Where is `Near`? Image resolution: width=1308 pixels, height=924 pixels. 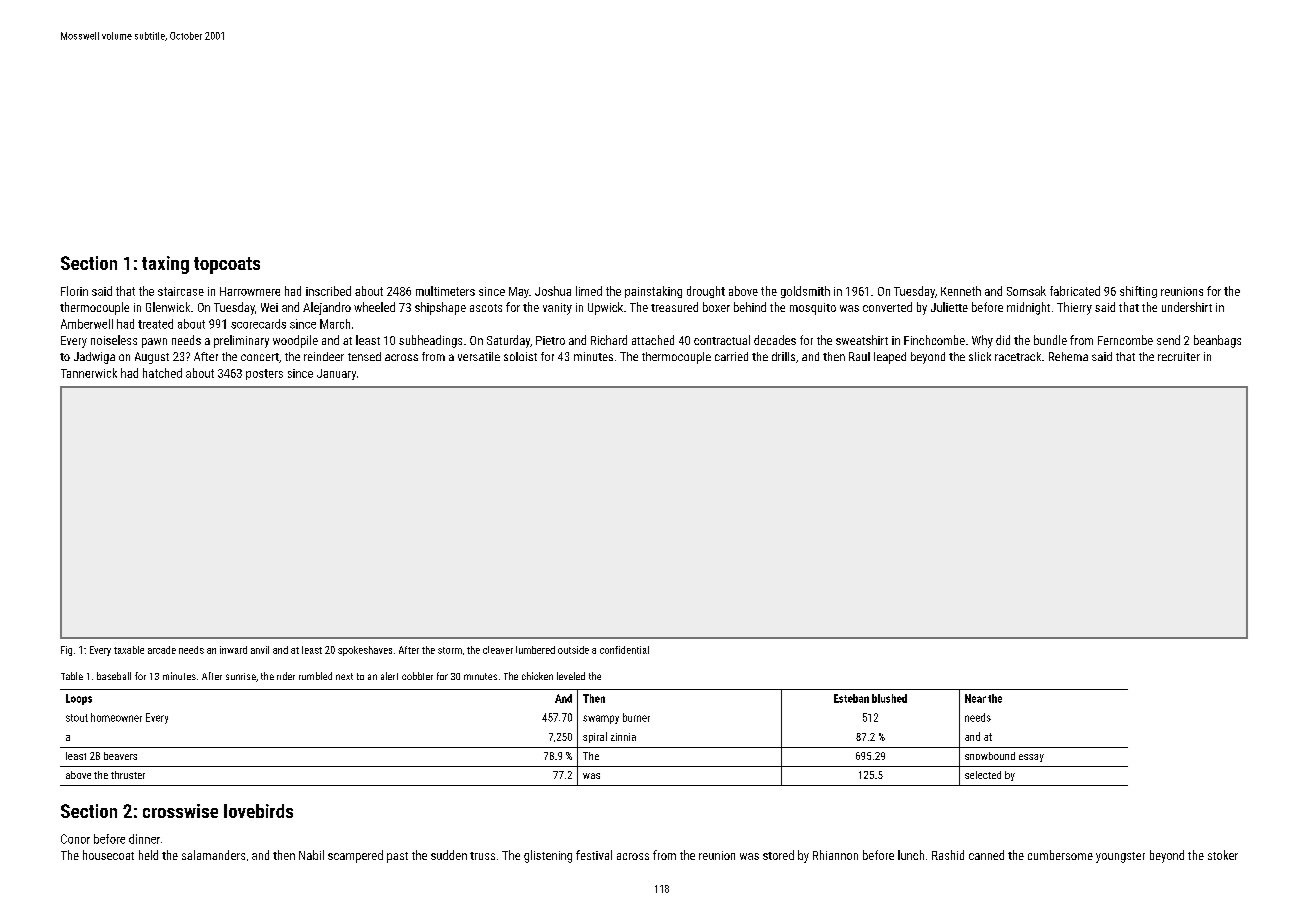
Near is located at coordinates (975, 698).
